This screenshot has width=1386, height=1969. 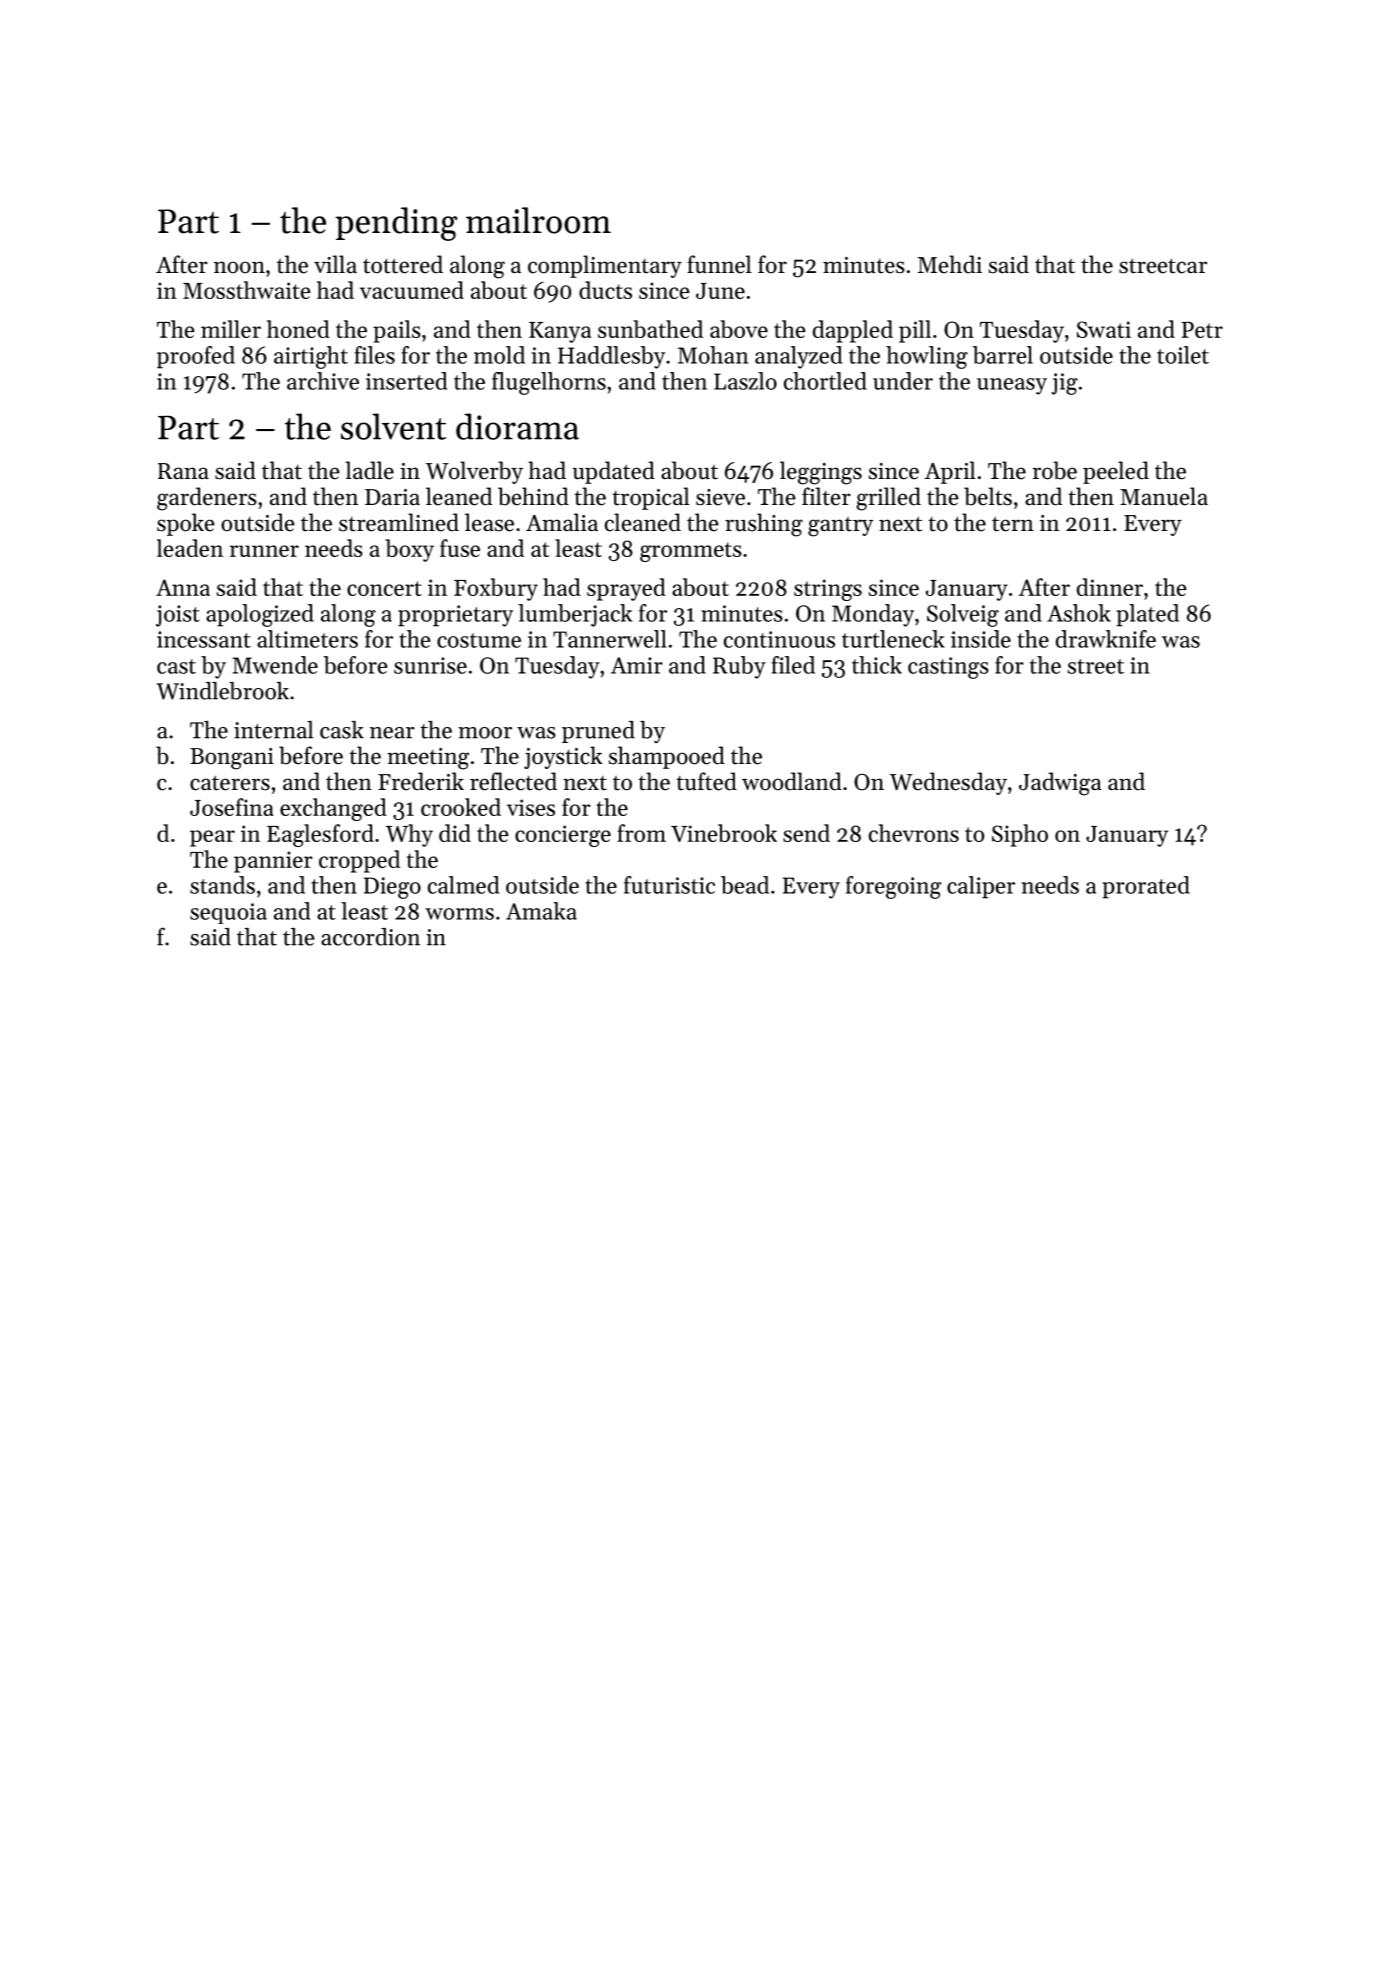 What do you see at coordinates (719, 264) in the screenshot?
I see `funnel` at bounding box center [719, 264].
